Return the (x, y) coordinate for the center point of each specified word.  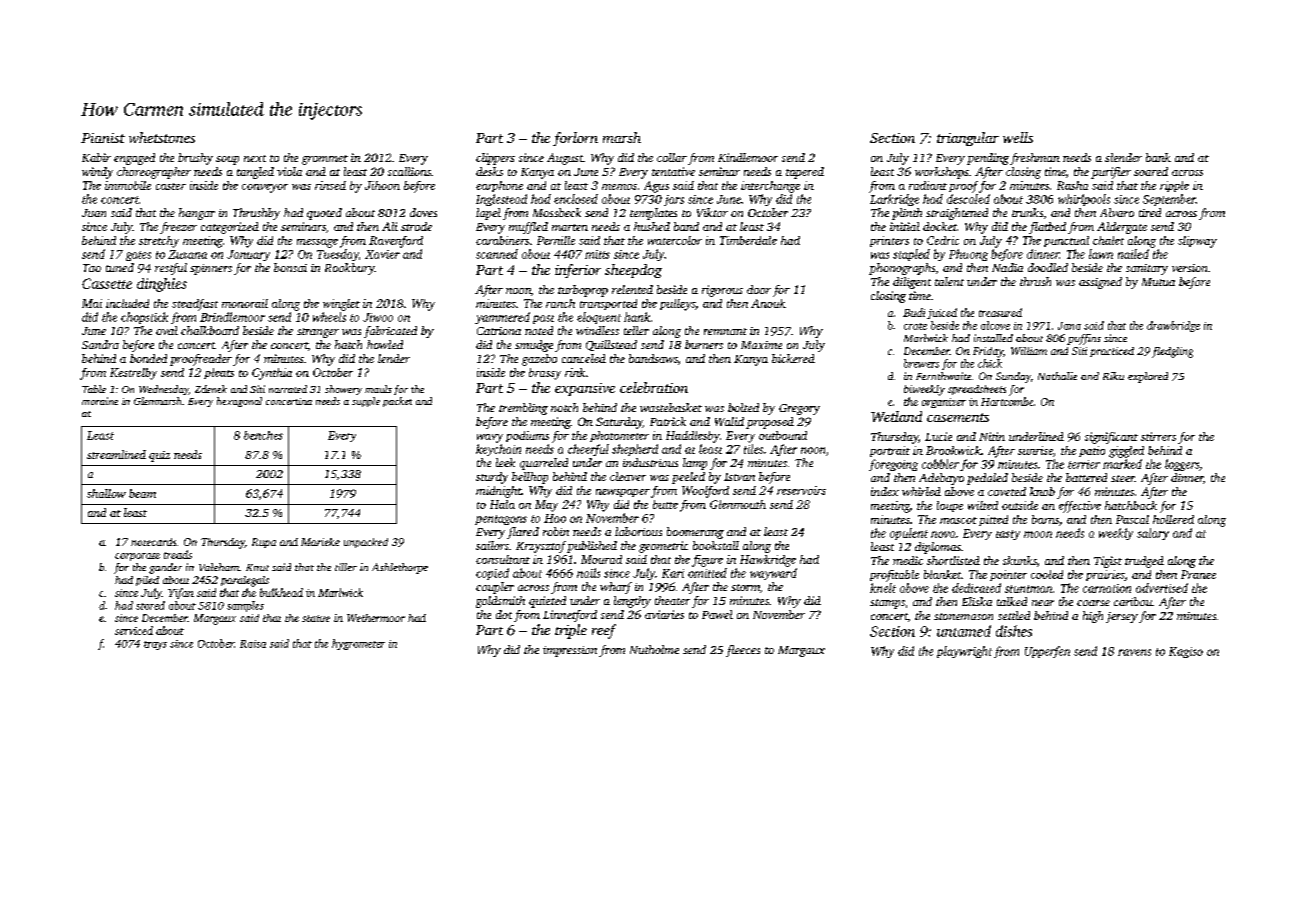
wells (1018, 137)
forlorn (575, 139)
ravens (1134, 652)
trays (155, 645)
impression (570, 651)
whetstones (162, 137)
